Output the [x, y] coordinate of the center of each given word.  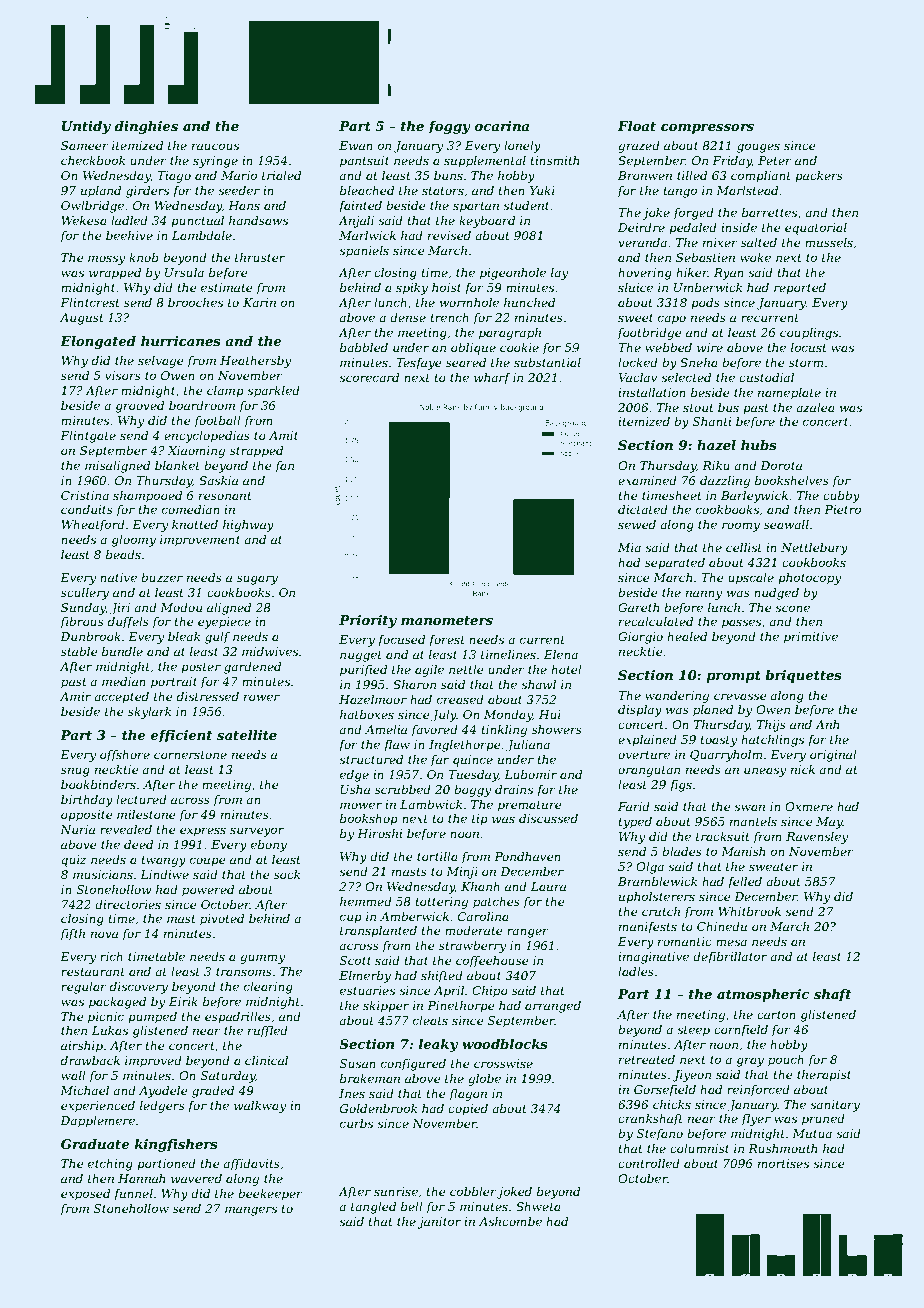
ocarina [501, 126]
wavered [196, 1178]
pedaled [693, 229]
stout [698, 408]
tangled [373, 1208]
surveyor [257, 832]
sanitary [835, 1106]
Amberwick [414, 916]
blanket [177, 465]
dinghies [146, 127]
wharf [492, 379]
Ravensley [817, 838]
